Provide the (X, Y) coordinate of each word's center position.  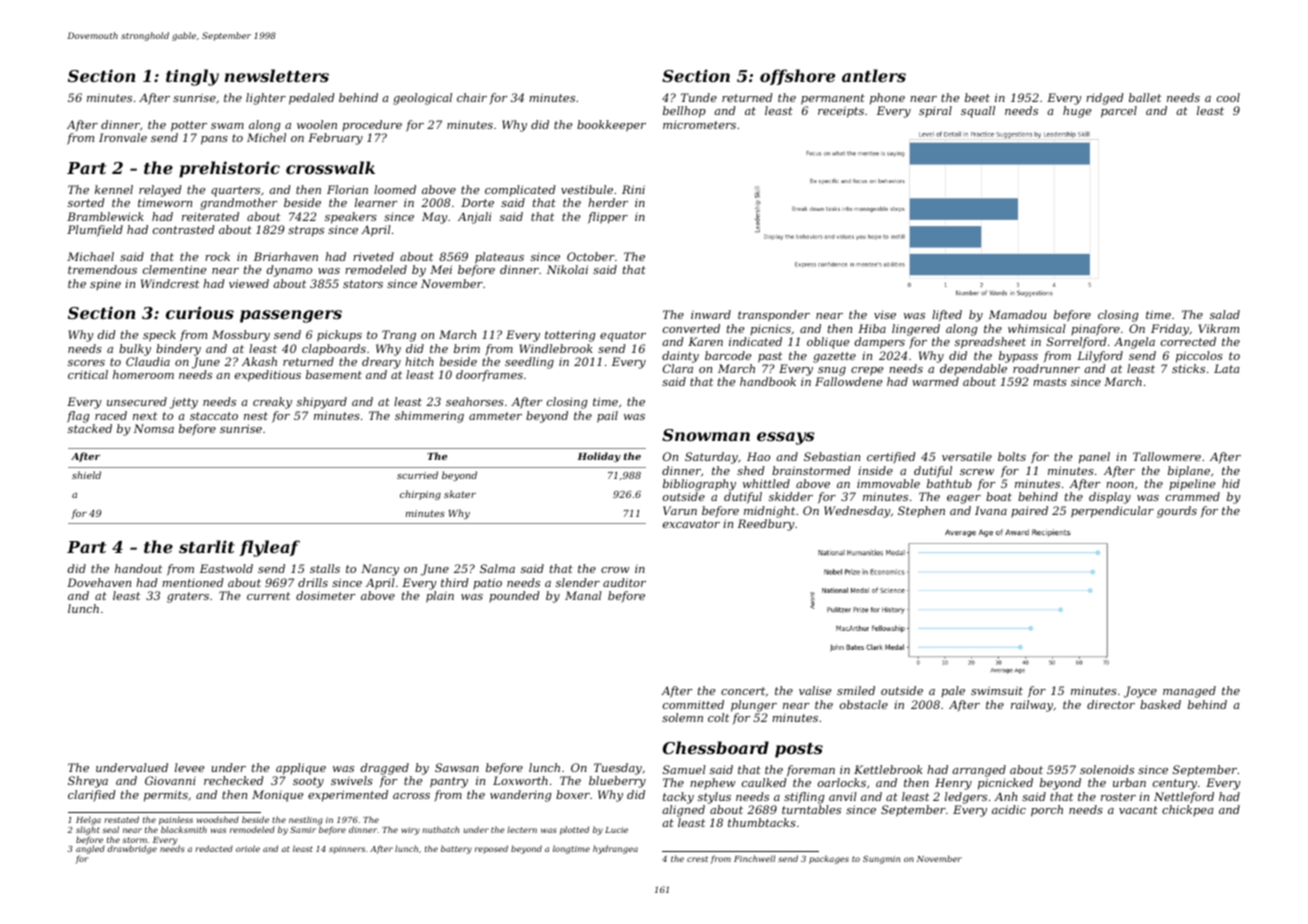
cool (1228, 97)
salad (1225, 314)
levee (190, 767)
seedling (529, 363)
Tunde (699, 97)
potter (189, 126)
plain (440, 597)
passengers (291, 316)
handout (138, 568)
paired (1029, 511)
